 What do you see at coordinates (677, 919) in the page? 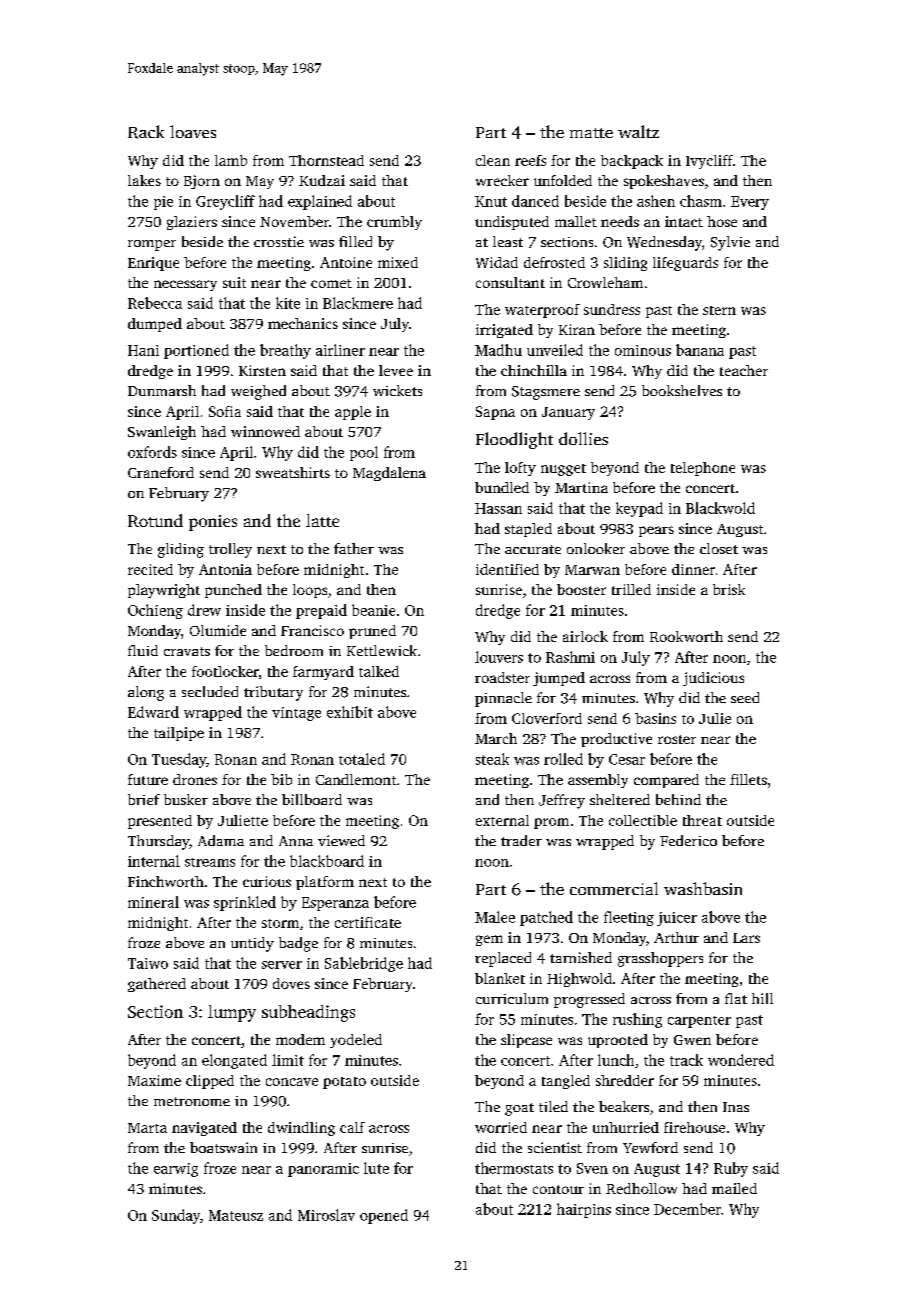
I see `juicer` at bounding box center [677, 919].
